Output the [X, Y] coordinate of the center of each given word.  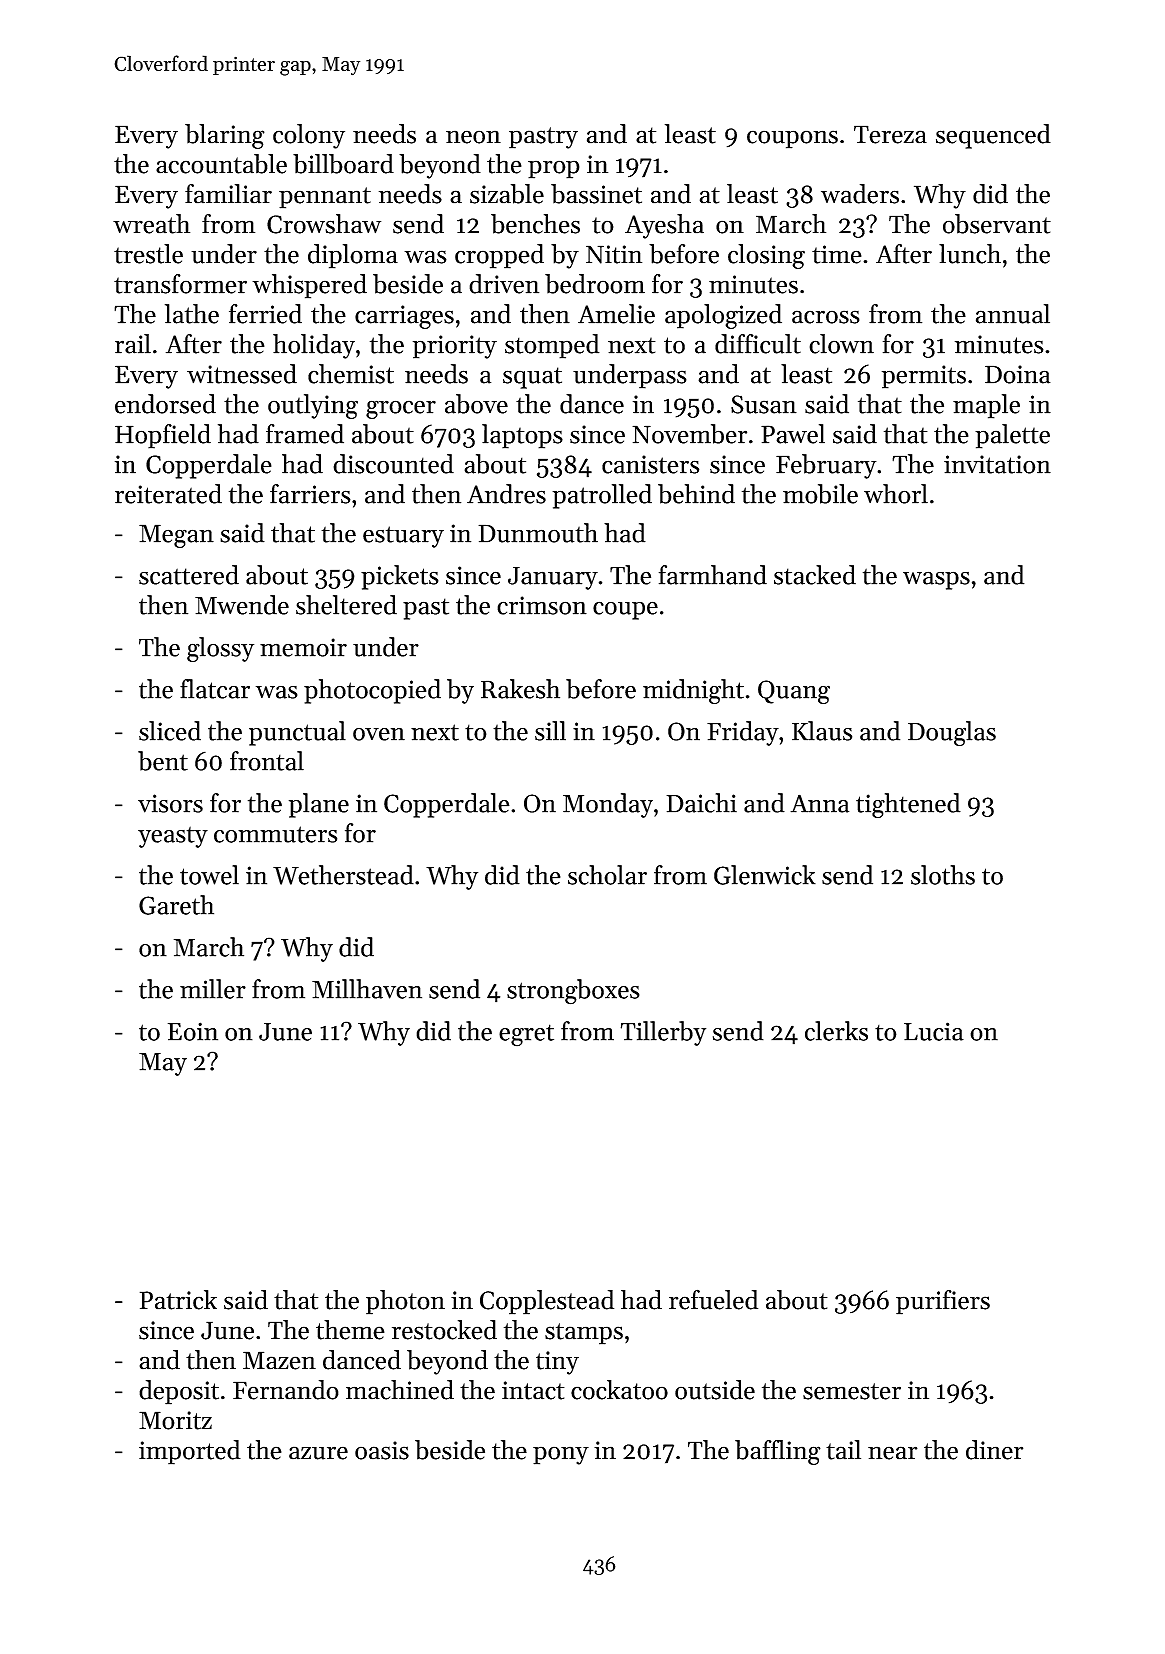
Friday [743, 733]
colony [309, 136]
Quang [794, 692]
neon [473, 137]
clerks [836, 1031]
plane [319, 805]
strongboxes [573, 992]
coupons [792, 139]
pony [561, 1455]
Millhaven [367, 989]
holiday [314, 346]
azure [318, 1453]
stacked [815, 575]
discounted [393, 464]
